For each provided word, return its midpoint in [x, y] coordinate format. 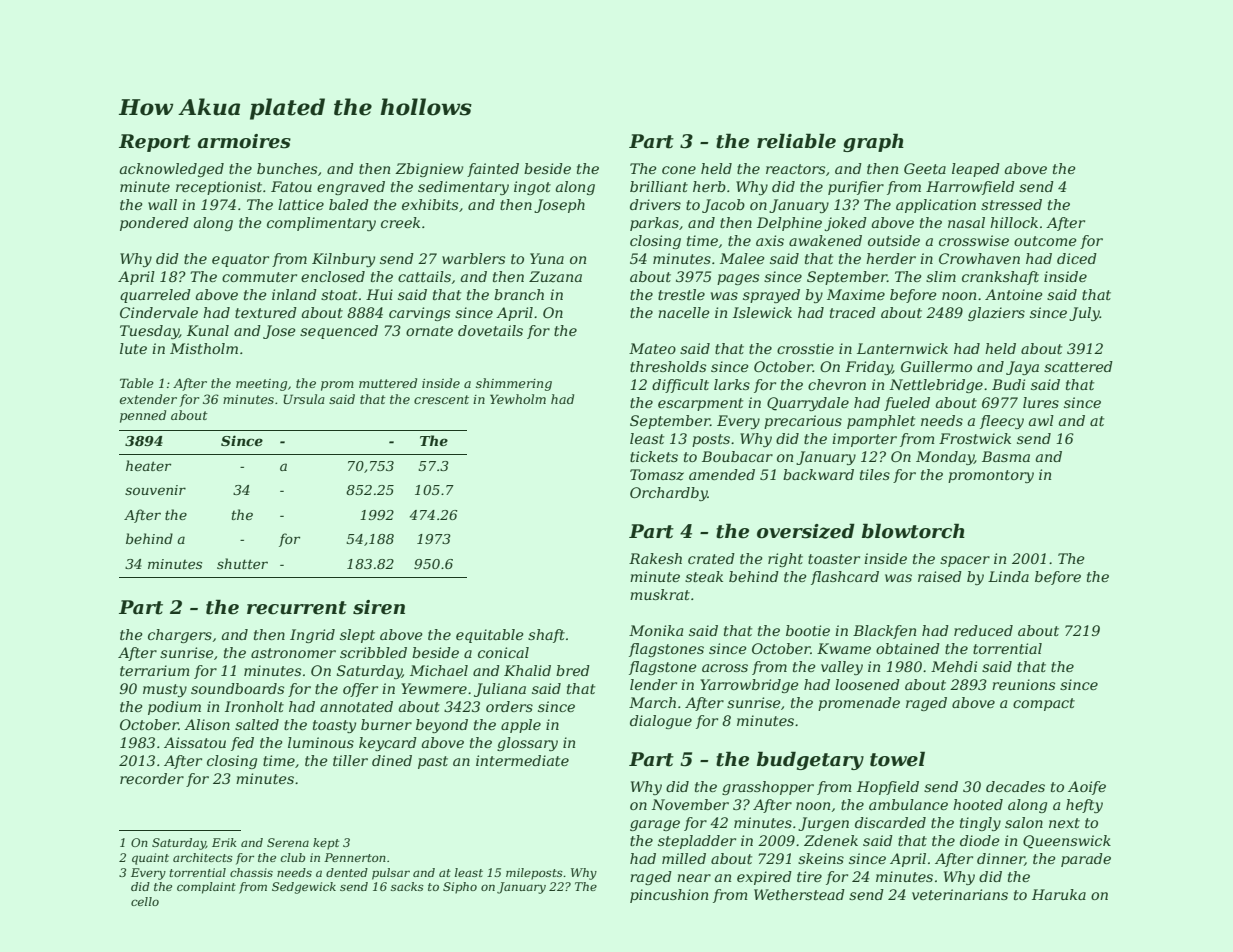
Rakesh [655, 558]
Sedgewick [304, 888]
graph [873, 142]
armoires [244, 141]
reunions [1023, 684]
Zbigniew [429, 170]
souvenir [155, 490]
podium [174, 708]
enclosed [333, 276]
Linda [1008, 576]
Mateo [652, 348]
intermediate [522, 760]
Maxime [856, 294]
